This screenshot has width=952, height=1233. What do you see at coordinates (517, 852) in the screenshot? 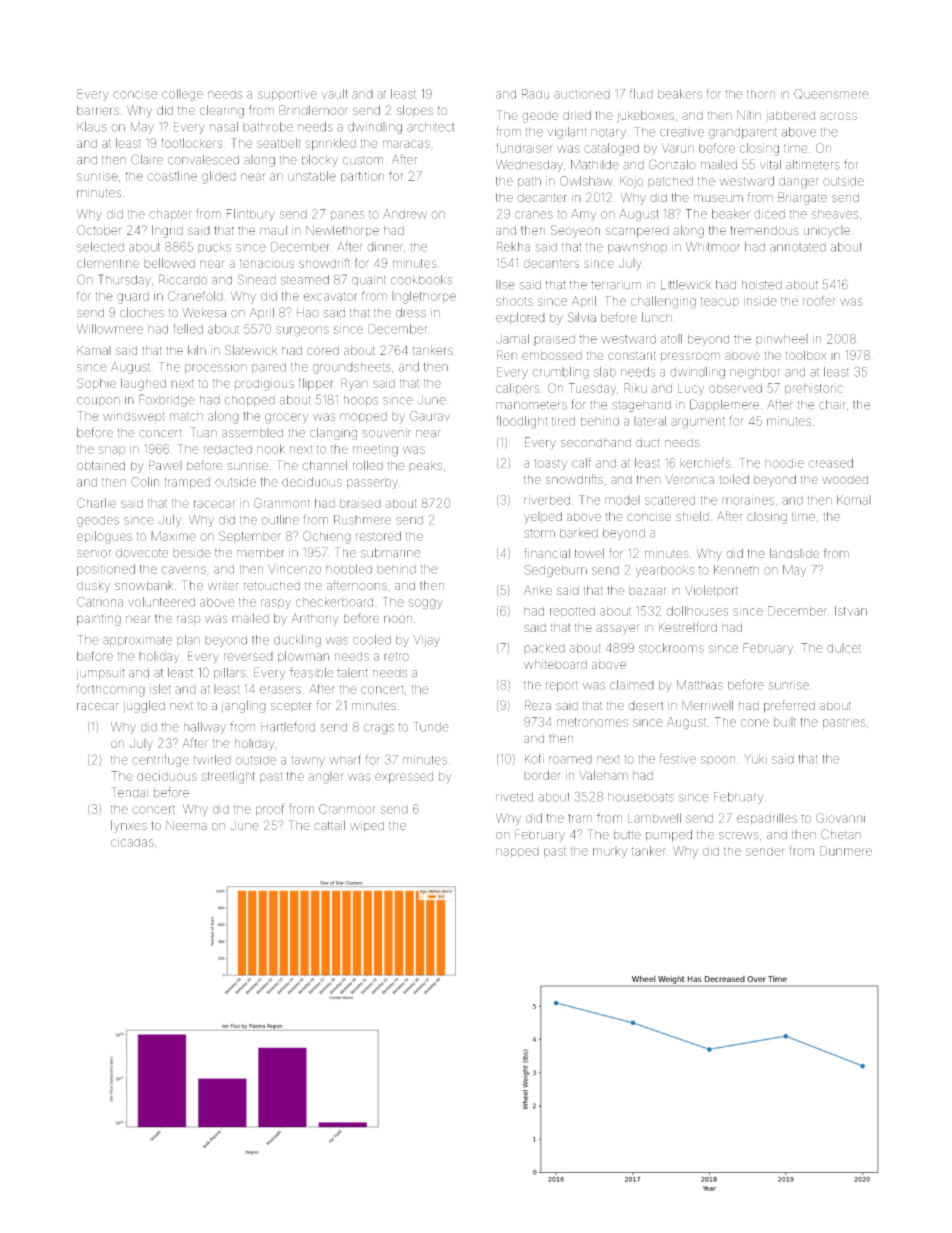
I see `napped` at bounding box center [517, 852].
